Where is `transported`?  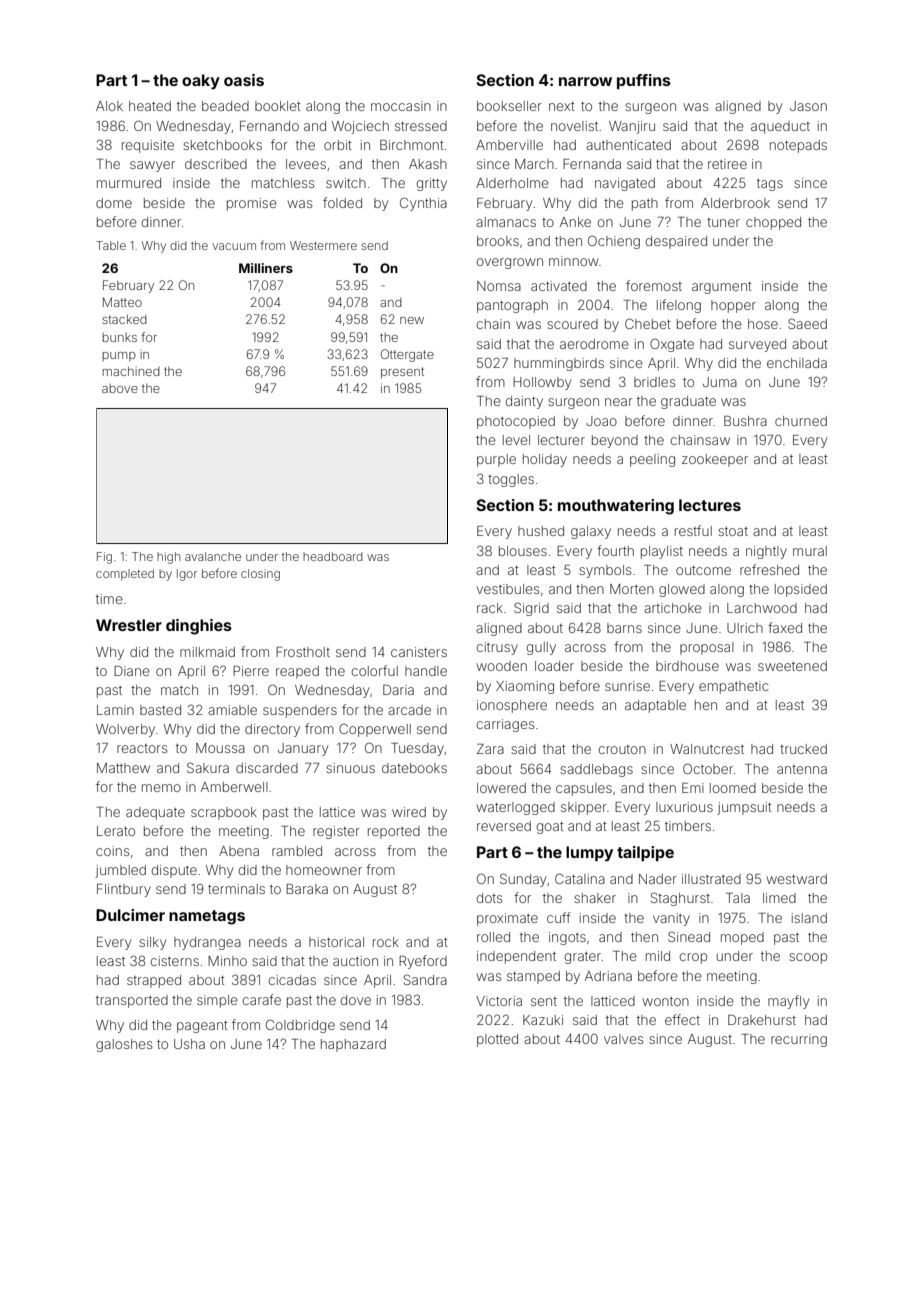
transported is located at coordinates (132, 1001).
